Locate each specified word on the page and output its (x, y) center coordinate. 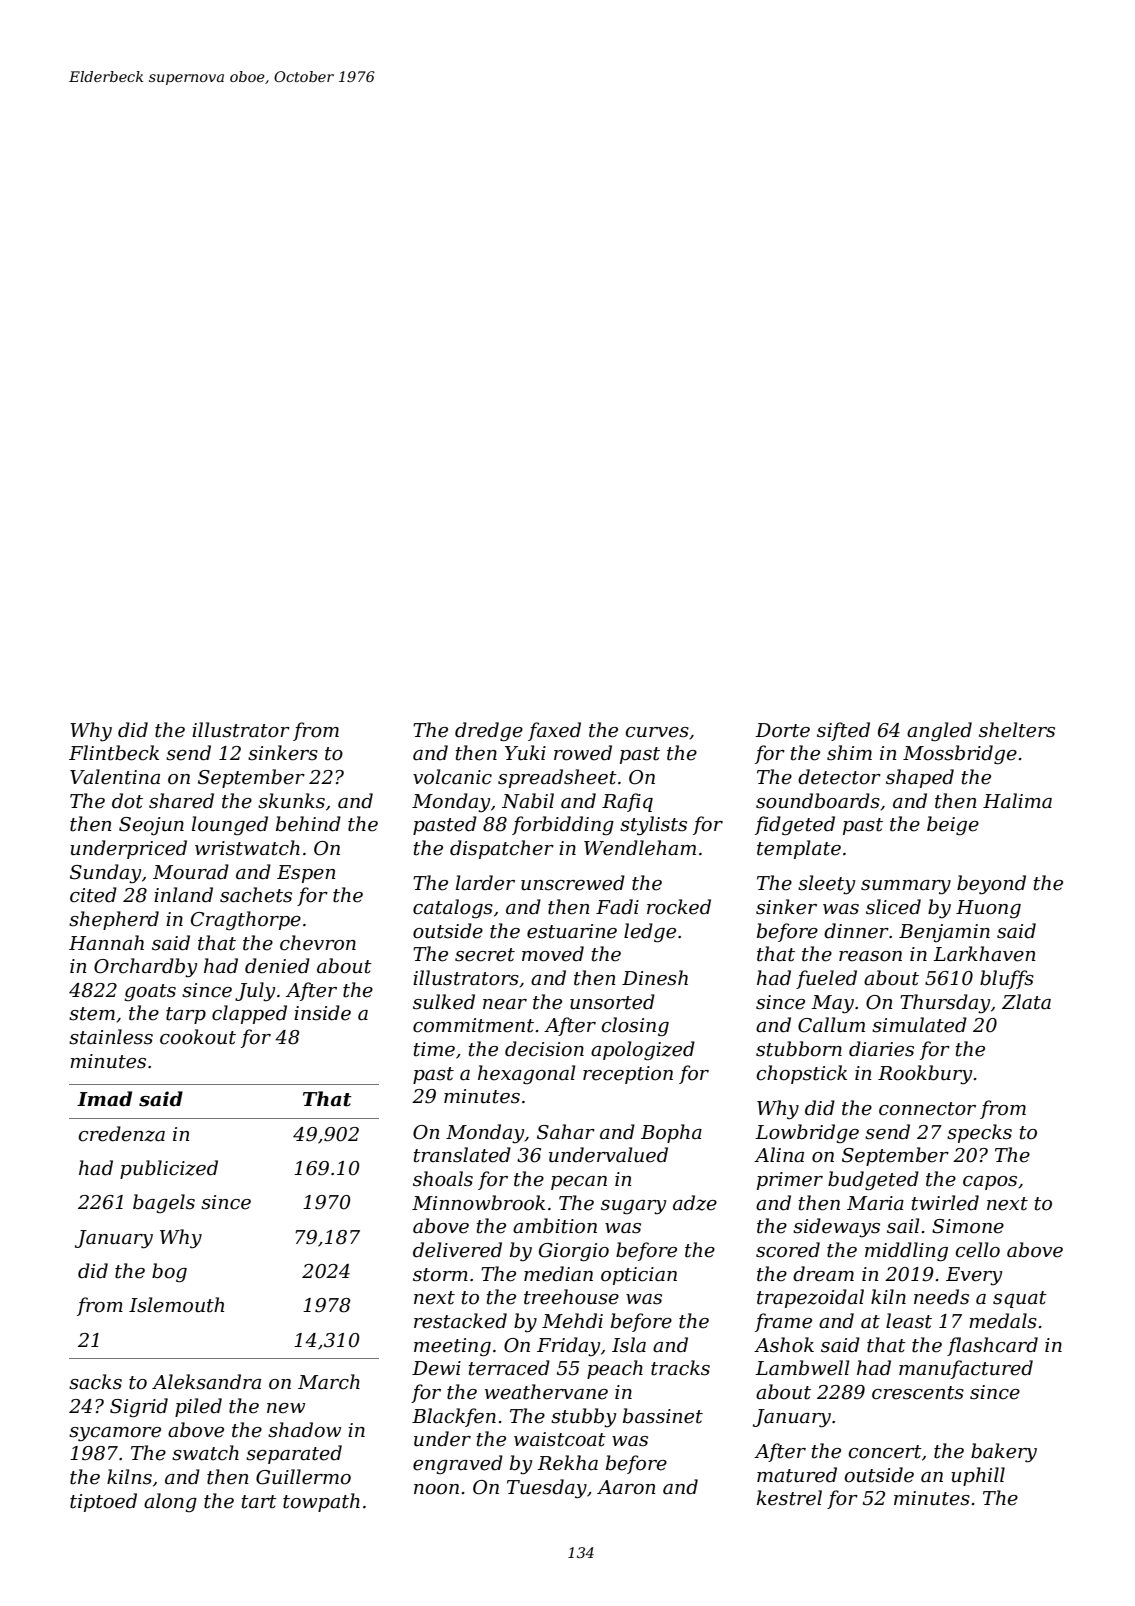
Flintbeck (114, 753)
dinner (856, 931)
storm (440, 1275)
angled (939, 731)
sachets (256, 895)
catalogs (453, 908)
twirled (945, 1203)
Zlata (1026, 1002)
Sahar (566, 1132)
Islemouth (176, 1305)
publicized (169, 1169)
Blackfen (454, 1417)
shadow (304, 1430)
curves (657, 732)
